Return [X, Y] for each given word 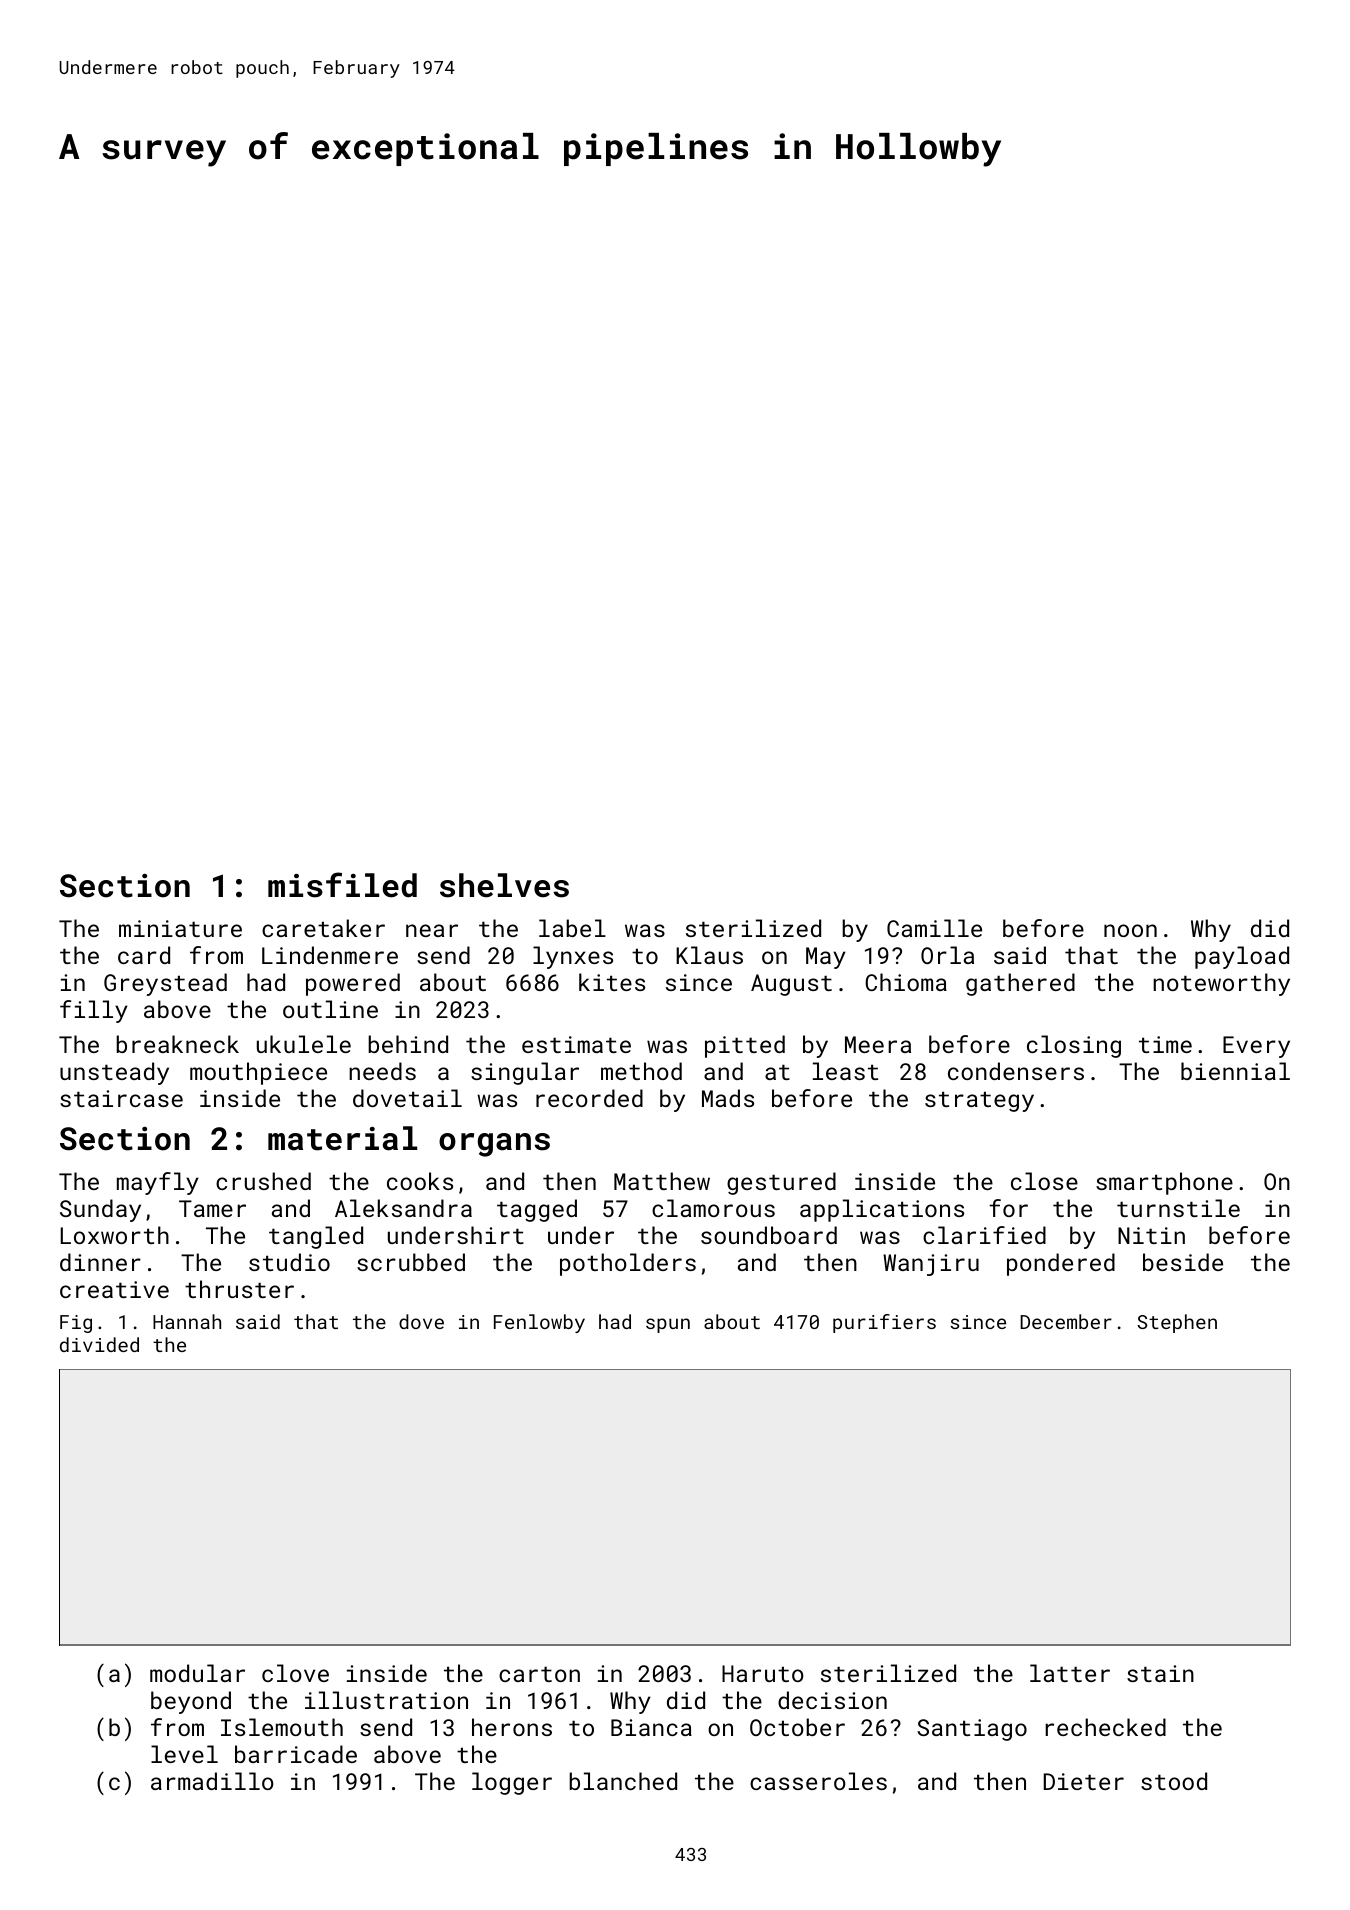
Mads [728, 1098]
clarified [984, 1235]
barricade [296, 1754]
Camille [934, 928]
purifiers [884, 1323]
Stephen [1177, 1323]
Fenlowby [539, 1323]
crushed [263, 1181]
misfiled [342, 885]
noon [1130, 930]
